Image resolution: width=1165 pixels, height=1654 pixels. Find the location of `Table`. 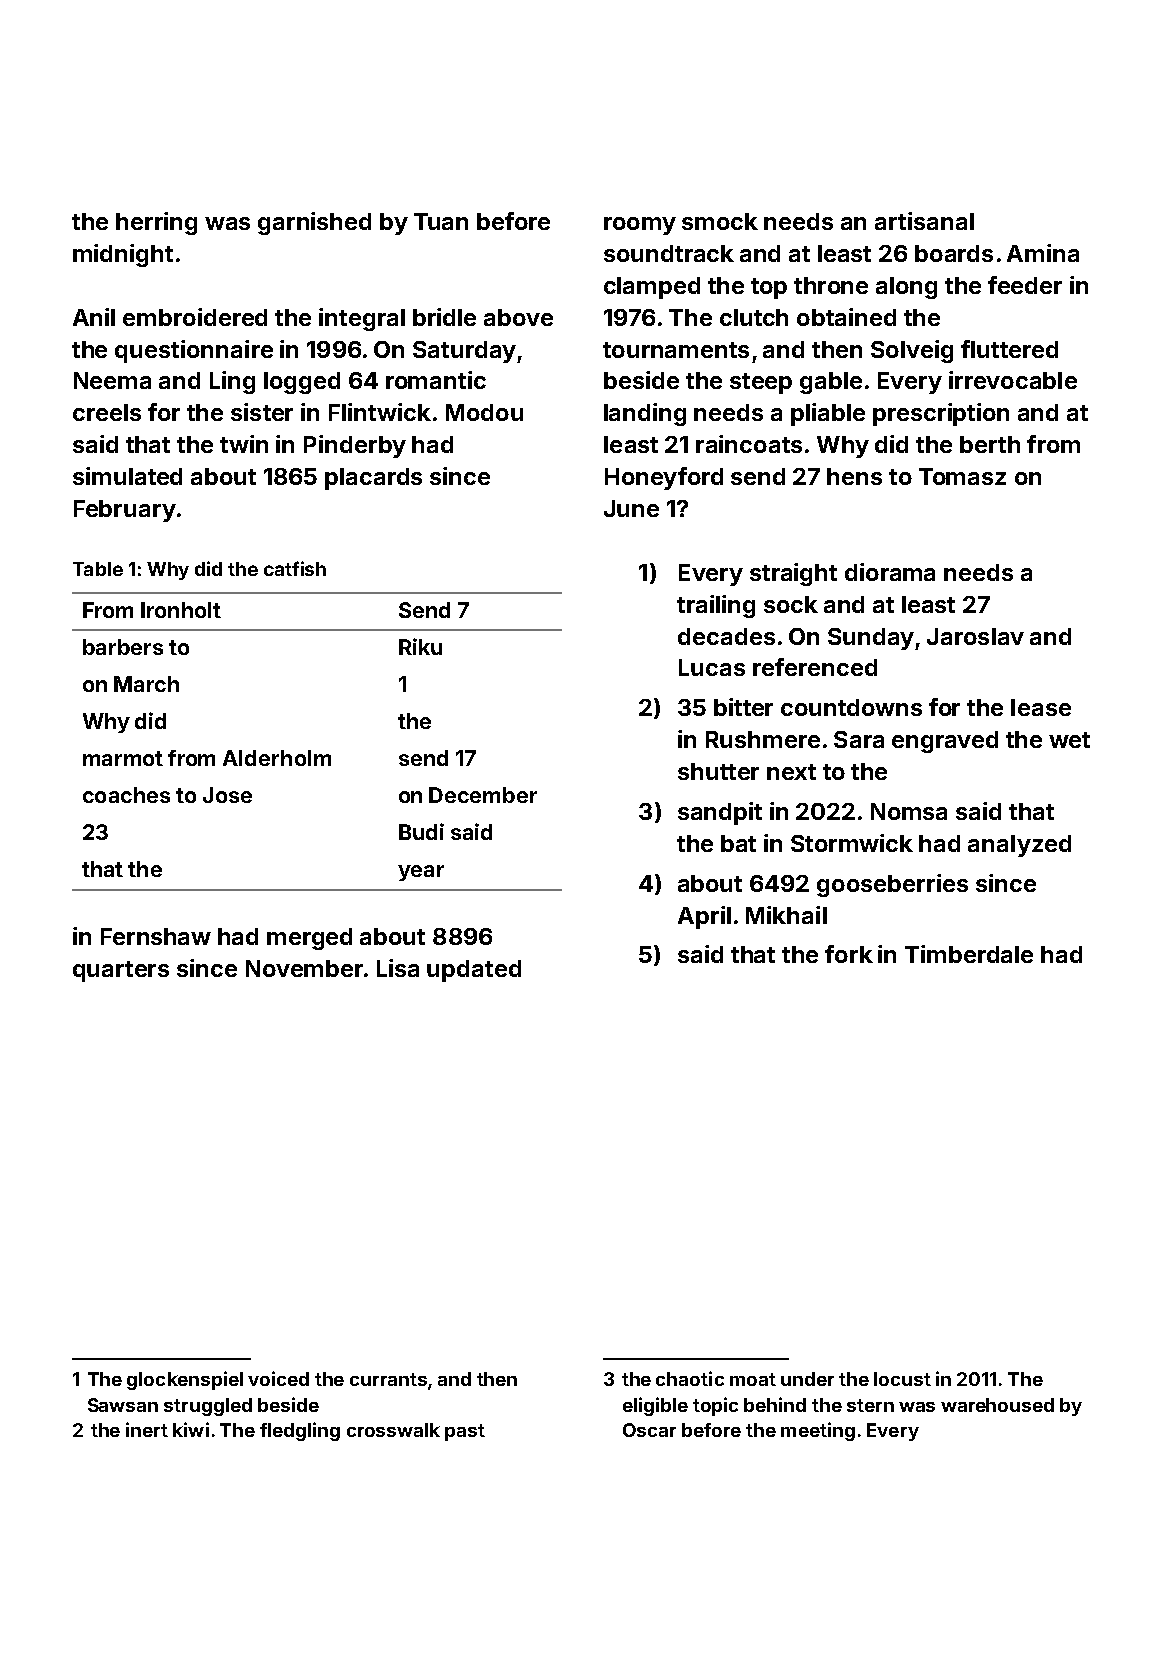

Table is located at coordinates (98, 569).
